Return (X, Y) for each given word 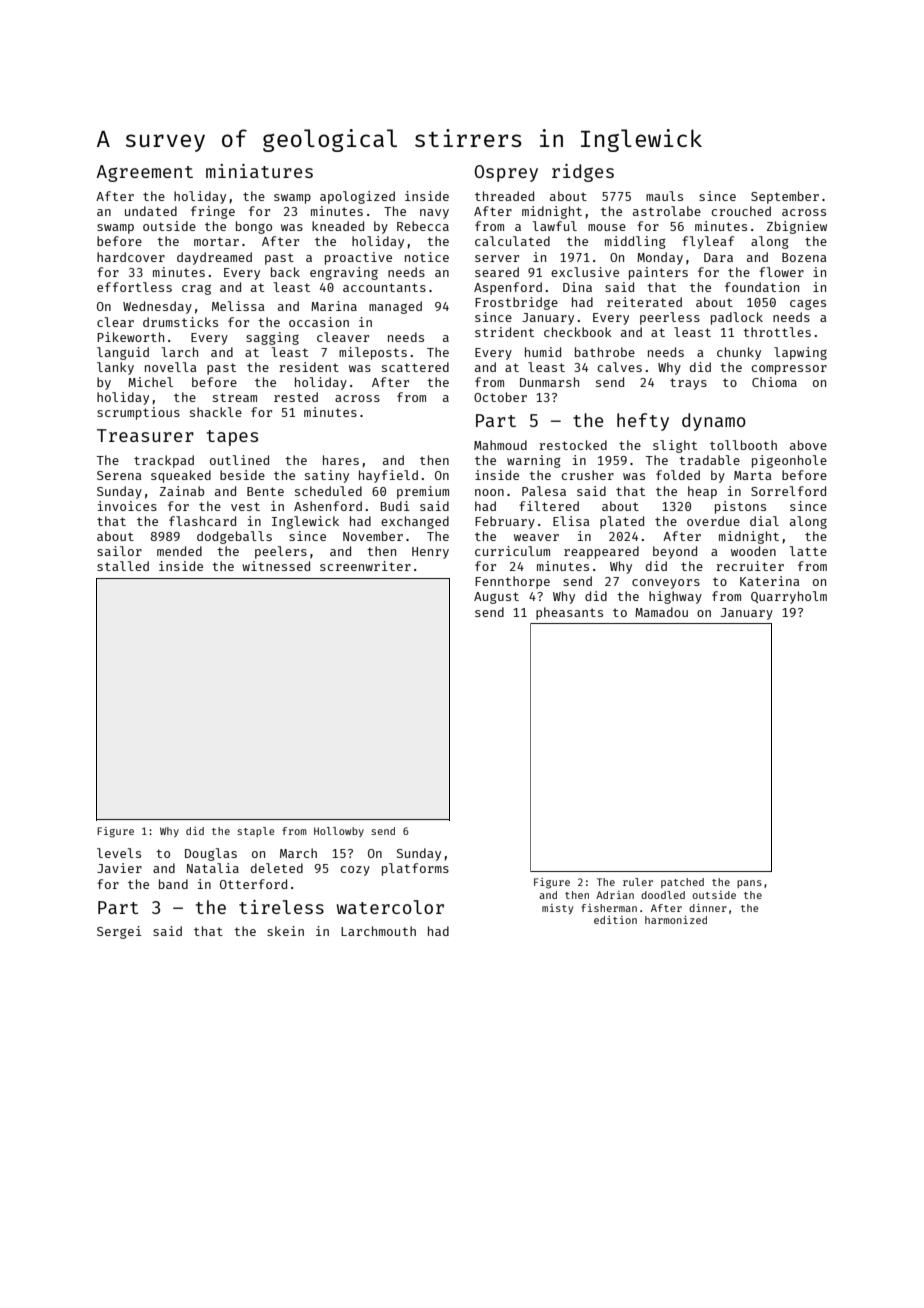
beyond (675, 552)
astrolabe (667, 211)
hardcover (131, 257)
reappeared (601, 552)
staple (256, 832)
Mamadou (661, 612)
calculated (512, 241)
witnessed (276, 566)
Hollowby (339, 832)
